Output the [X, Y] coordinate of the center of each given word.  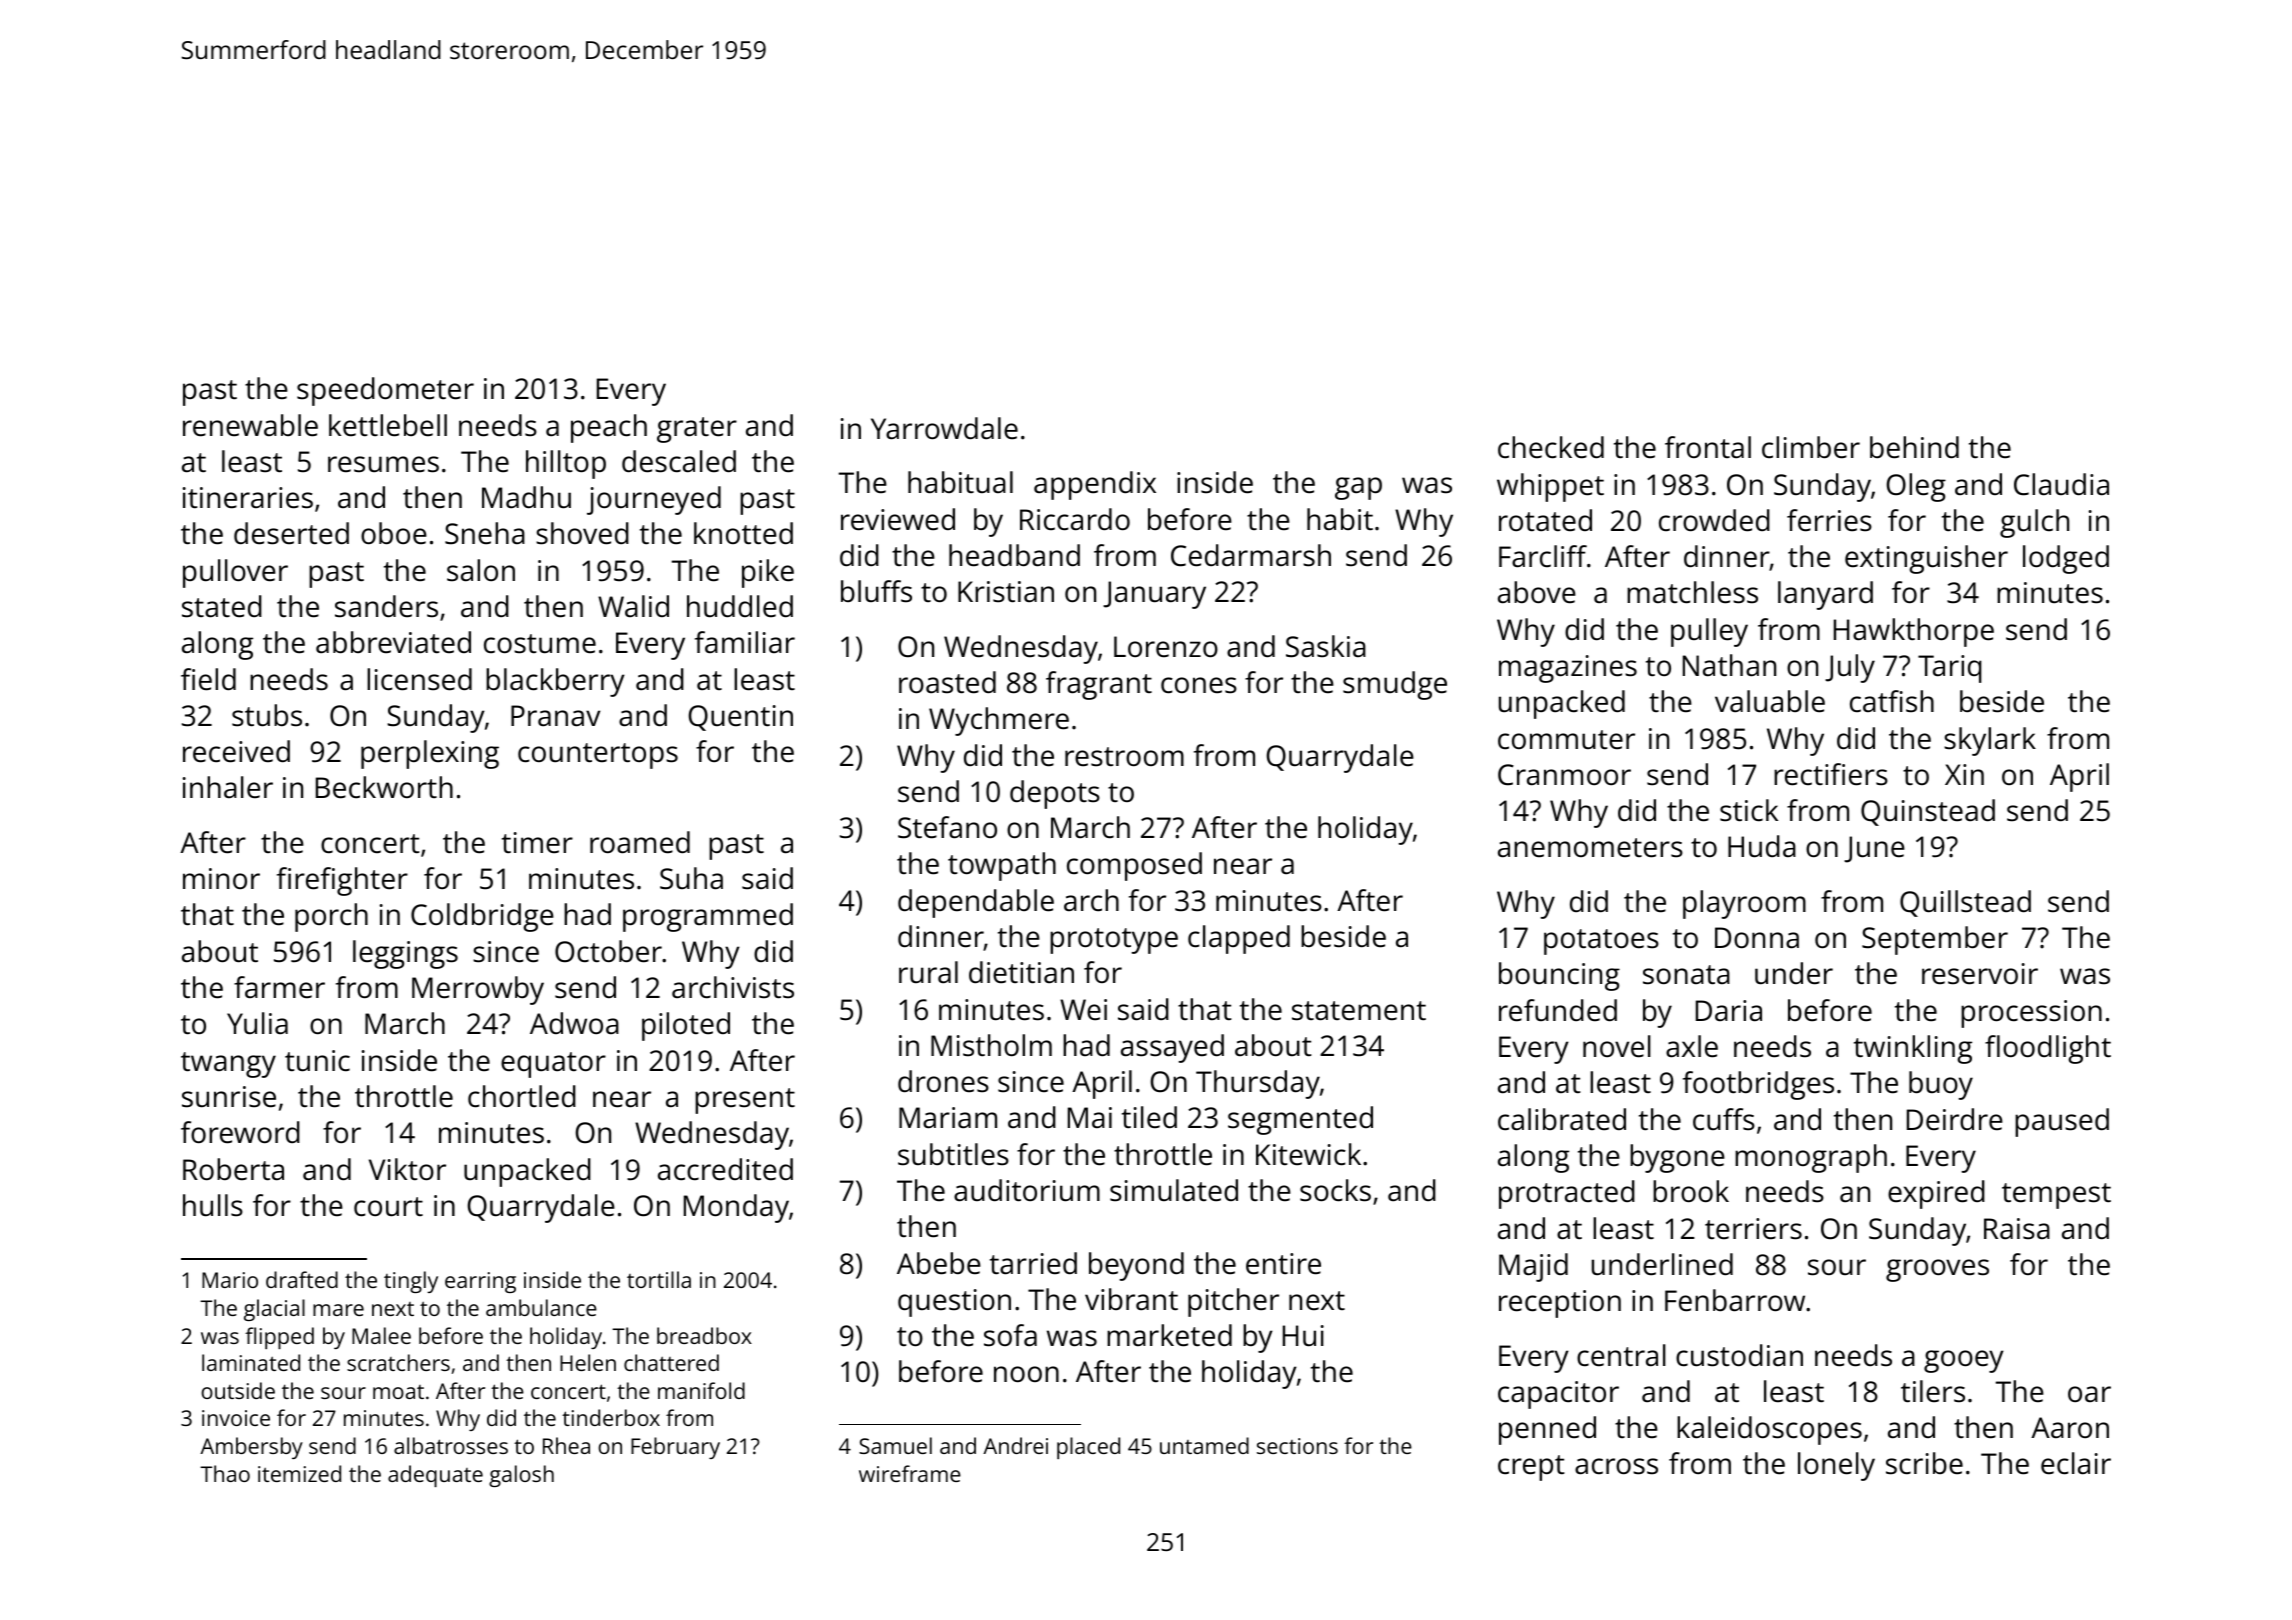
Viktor [407, 1169]
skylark [1990, 741]
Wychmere [999, 721]
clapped [1239, 939]
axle [1692, 1046]
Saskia [1326, 646]
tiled [1149, 1117]
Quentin [740, 718]
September [1935, 940]
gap [1358, 488]
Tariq [1950, 669]
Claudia [2061, 484]
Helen [588, 1362]
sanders [386, 606]
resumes [383, 464]
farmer [279, 987]
